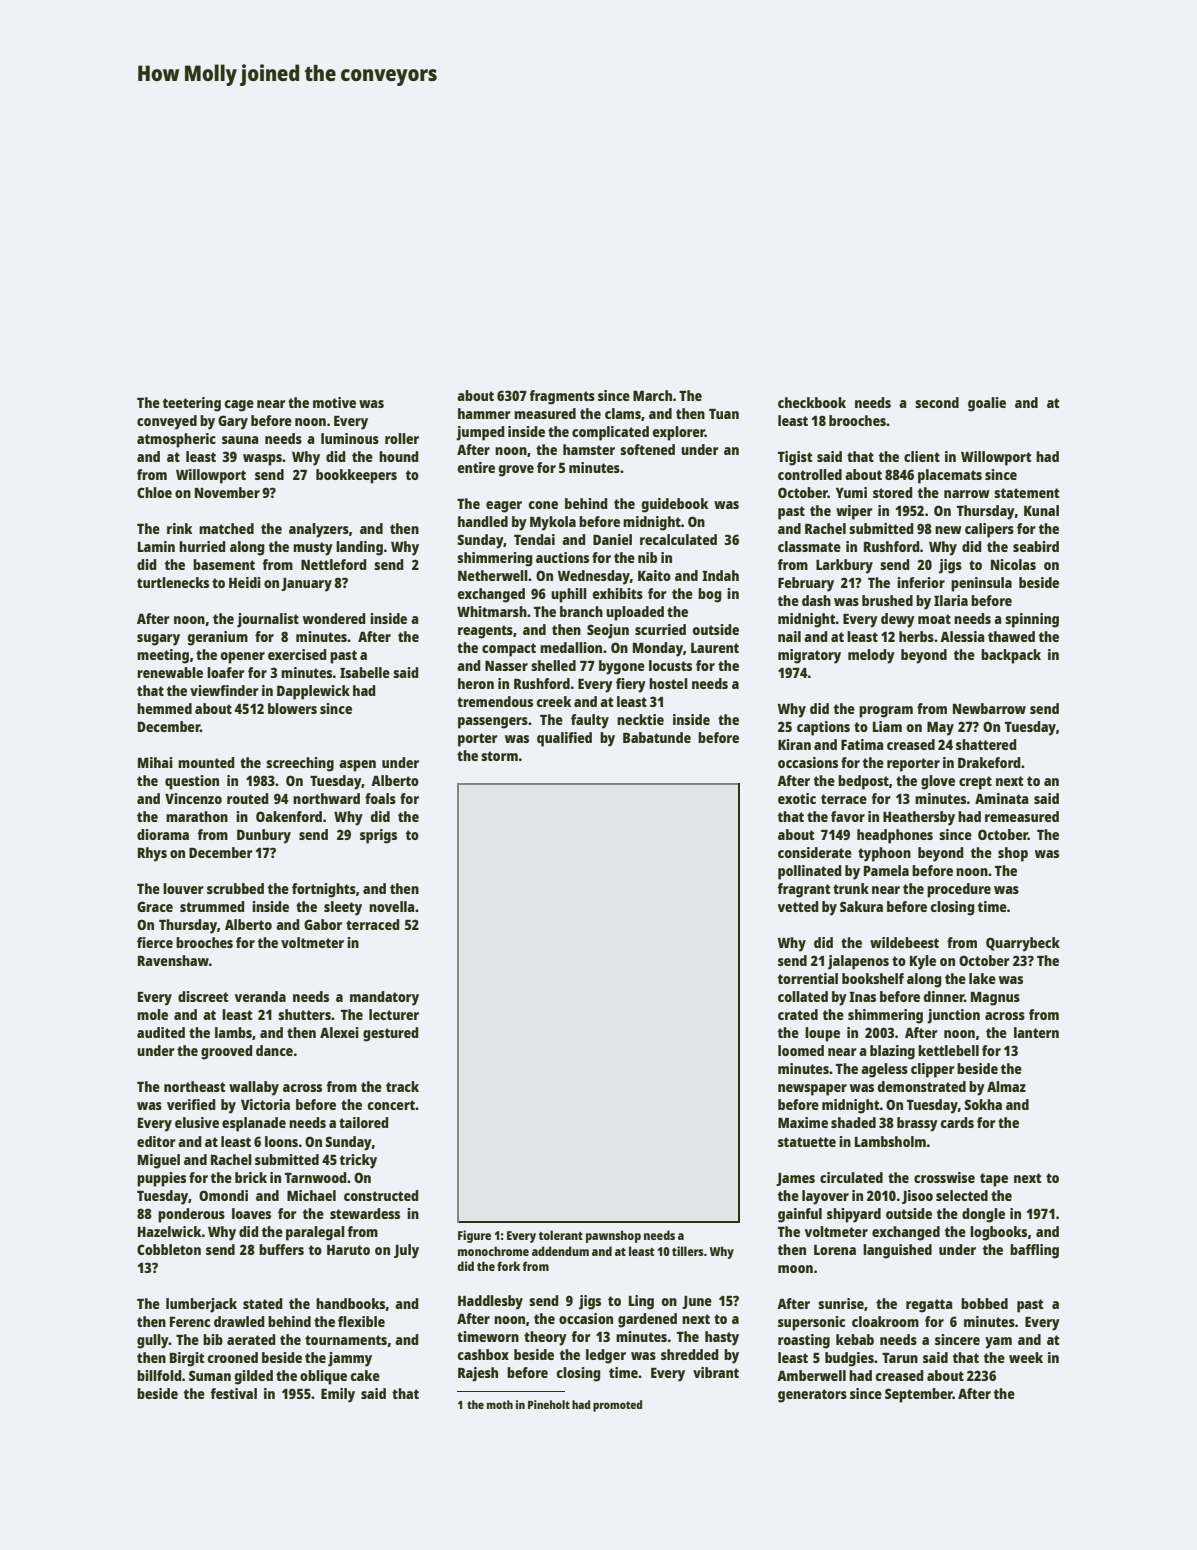  What do you see at coordinates (167, 422) in the image?
I see `conveyed` at bounding box center [167, 422].
